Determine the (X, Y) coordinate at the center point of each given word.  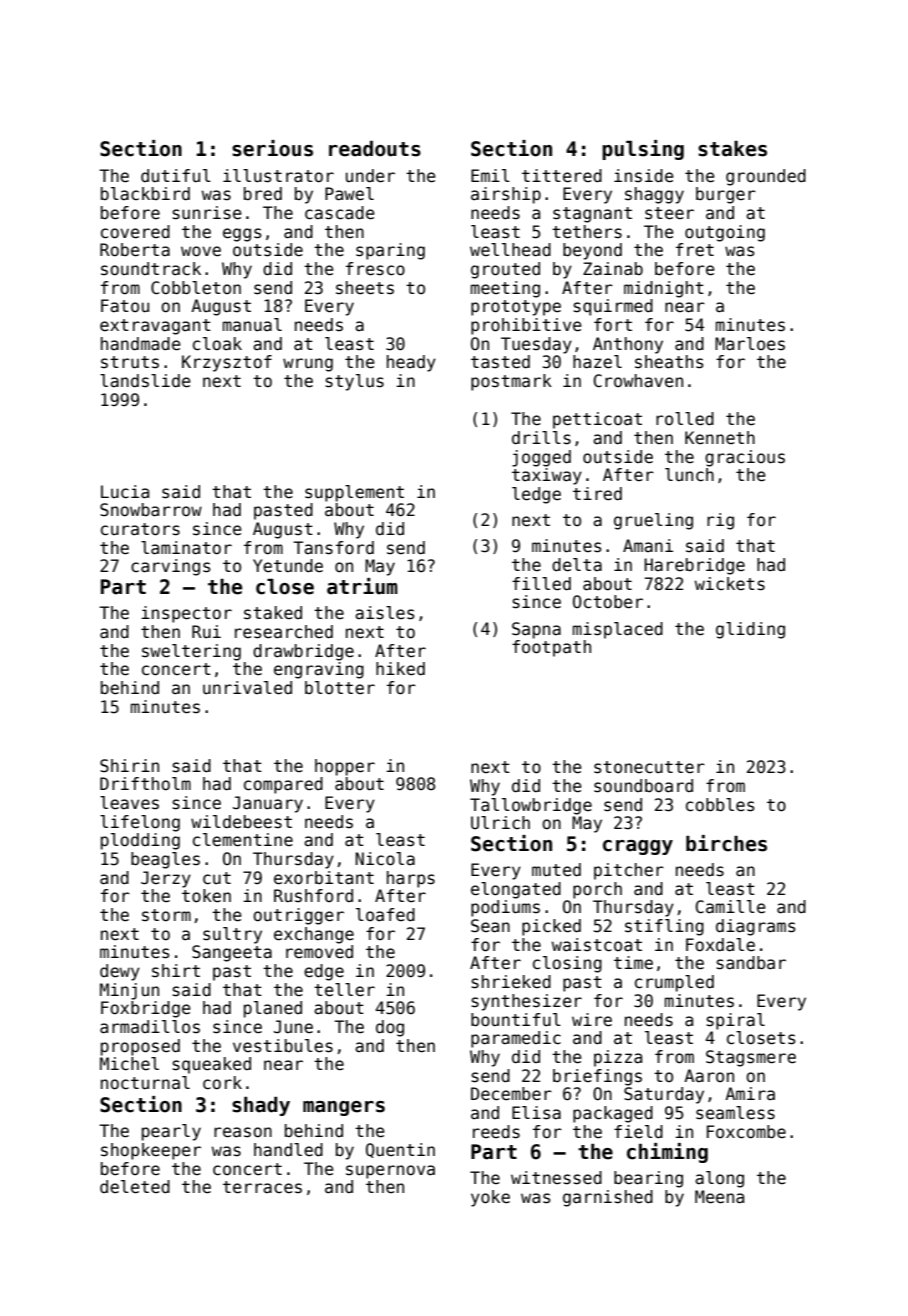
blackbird (145, 194)
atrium (362, 586)
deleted (135, 1187)
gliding (750, 630)
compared (283, 785)
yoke (490, 1198)
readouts (375, 149)
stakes (732, 149)
